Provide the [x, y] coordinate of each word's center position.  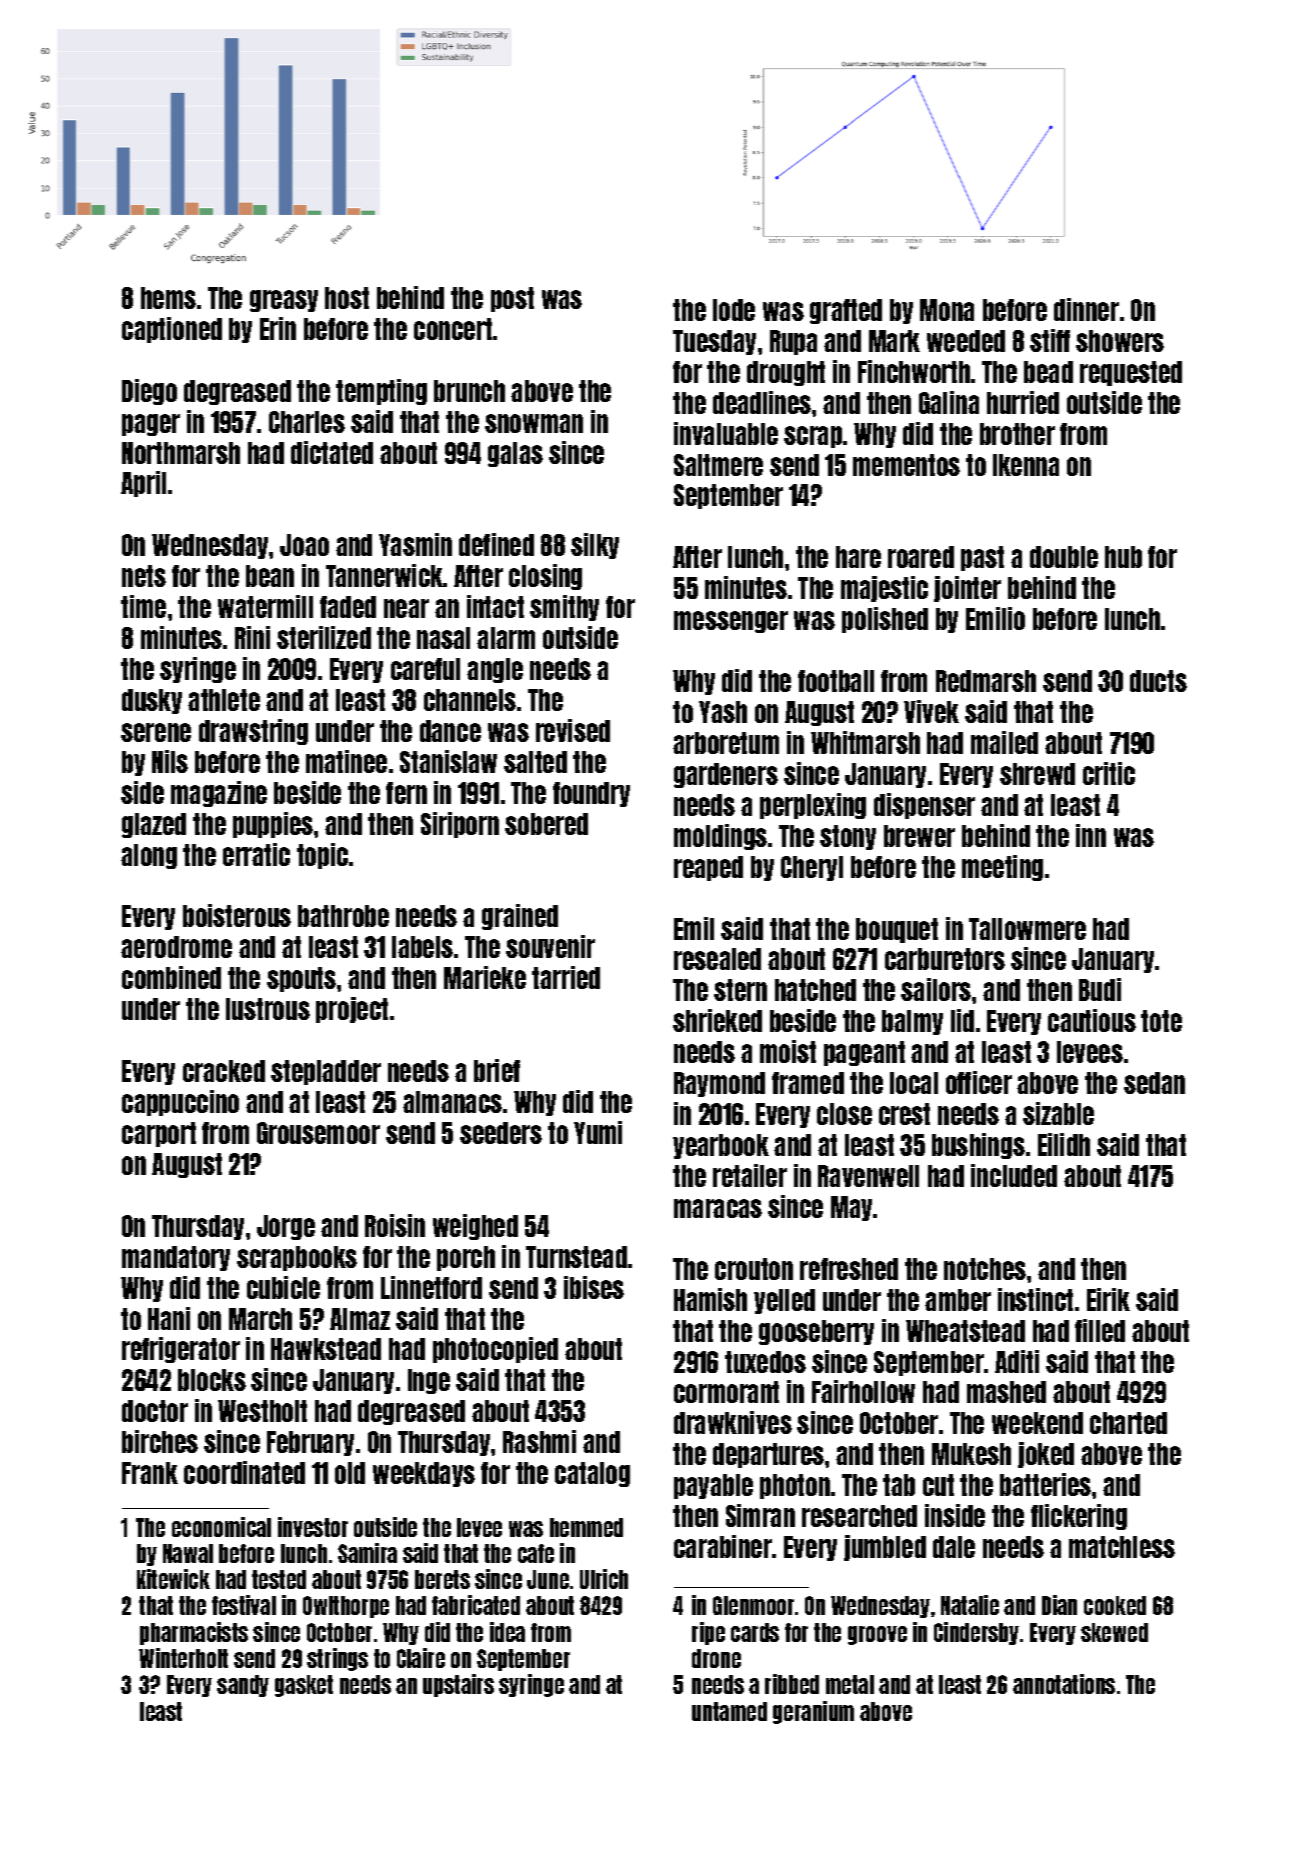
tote [1161, 1021]
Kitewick [173, 1579]
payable [713, 1486]
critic [1109, 773]
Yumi [598, 1132]
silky [595, 546]
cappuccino [180, 1103]
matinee [346, 761]
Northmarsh [181, 453]
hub [1123, 557]
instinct [1035, 1299]
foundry [591, 794]
